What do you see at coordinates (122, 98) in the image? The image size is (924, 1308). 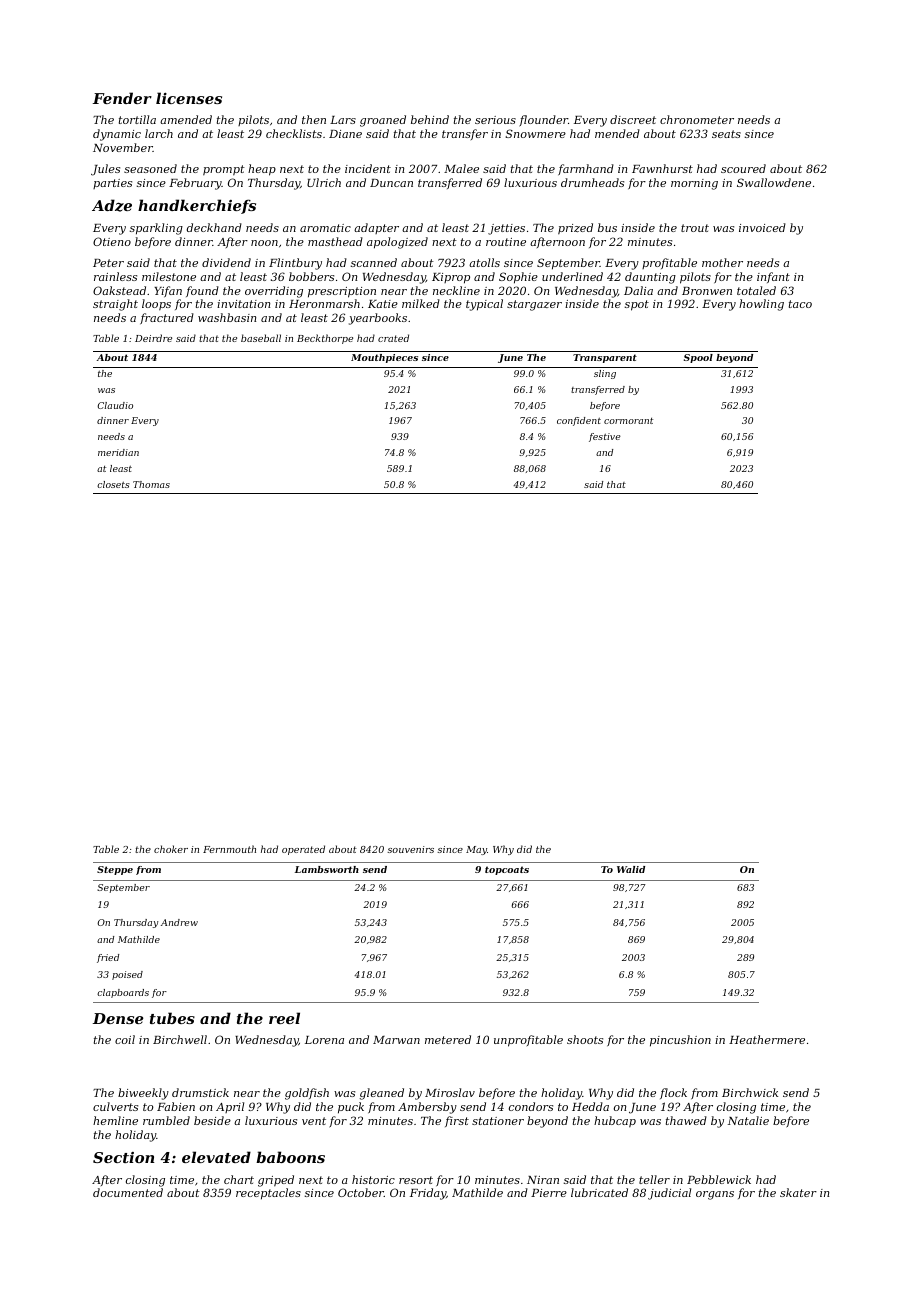 I see `Fender` at bounding box center [122, 98].
